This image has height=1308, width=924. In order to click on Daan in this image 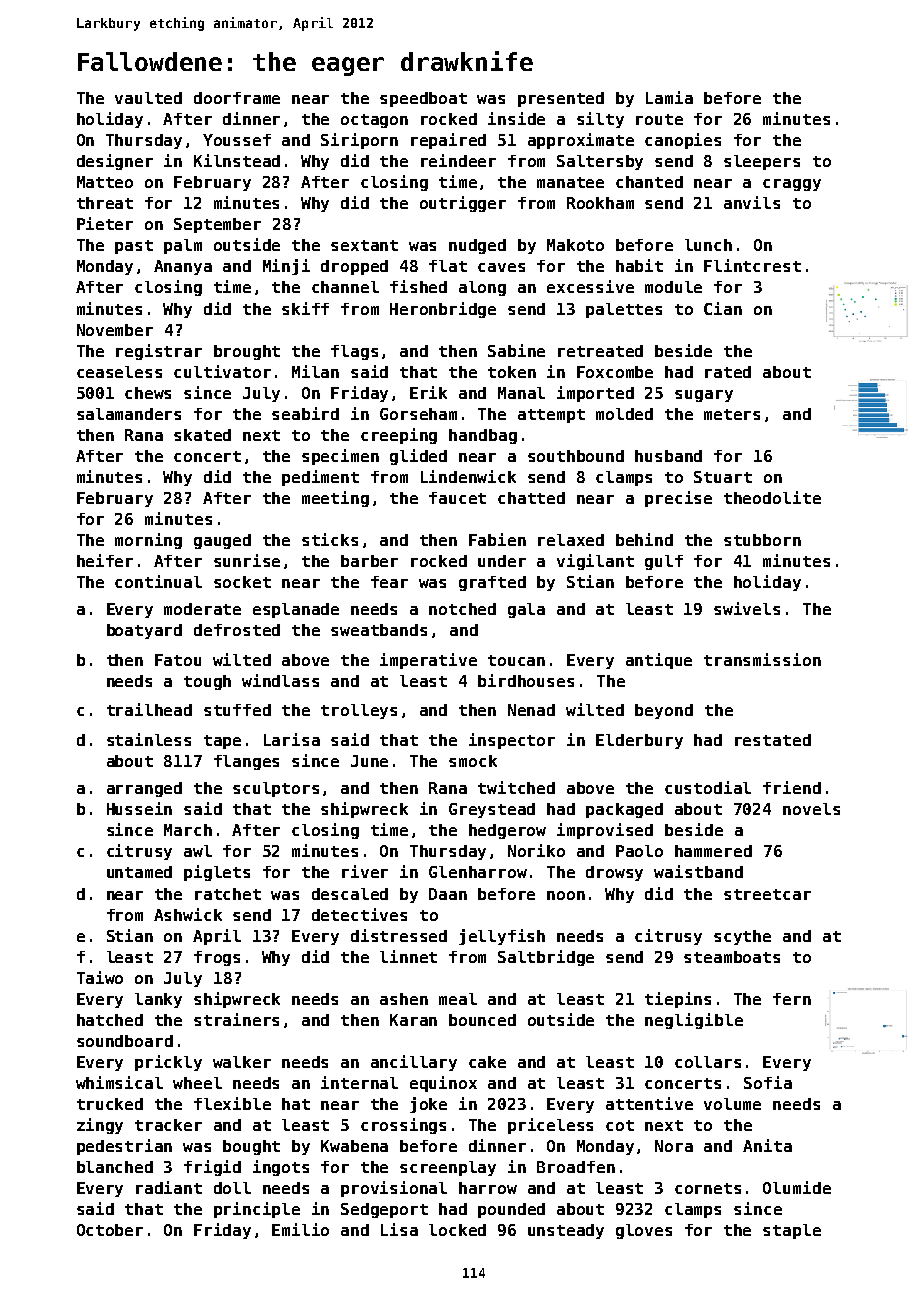, I will do `click(448, 894)`.
